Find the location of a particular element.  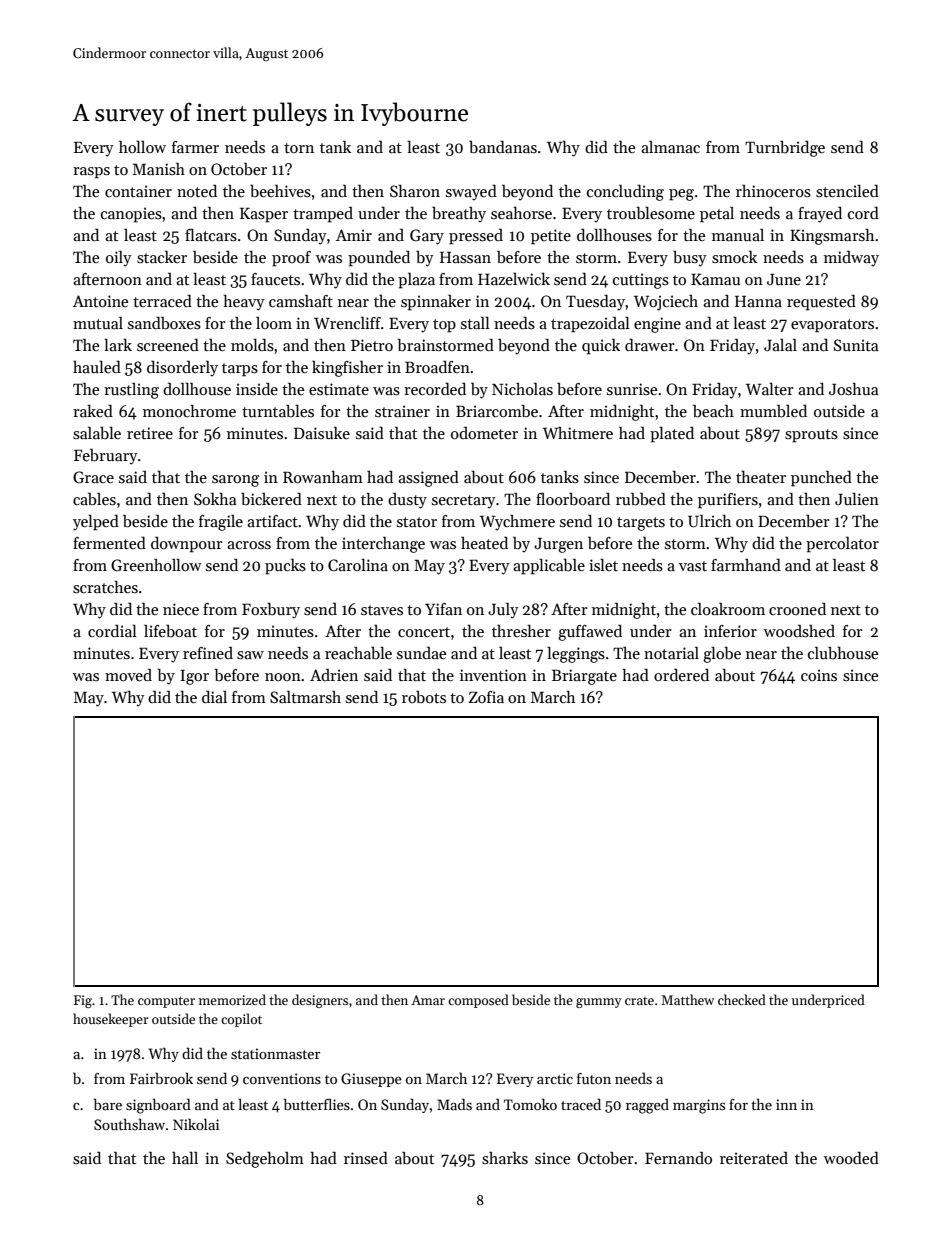

quick is located at coordinates (601, 347).
